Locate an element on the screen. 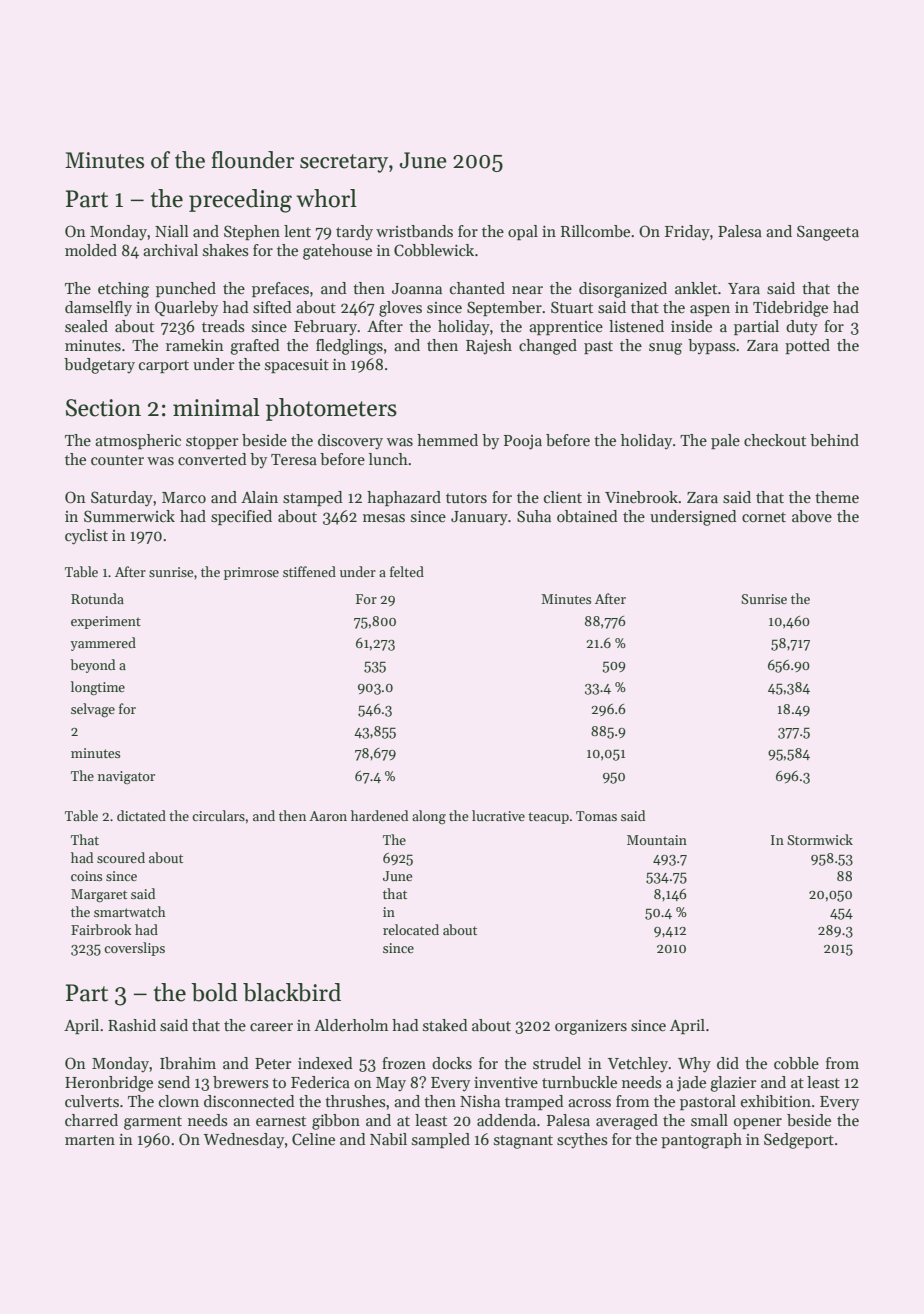 The image size is (924, 1314). cornet is located at coordinates (764, 517).
